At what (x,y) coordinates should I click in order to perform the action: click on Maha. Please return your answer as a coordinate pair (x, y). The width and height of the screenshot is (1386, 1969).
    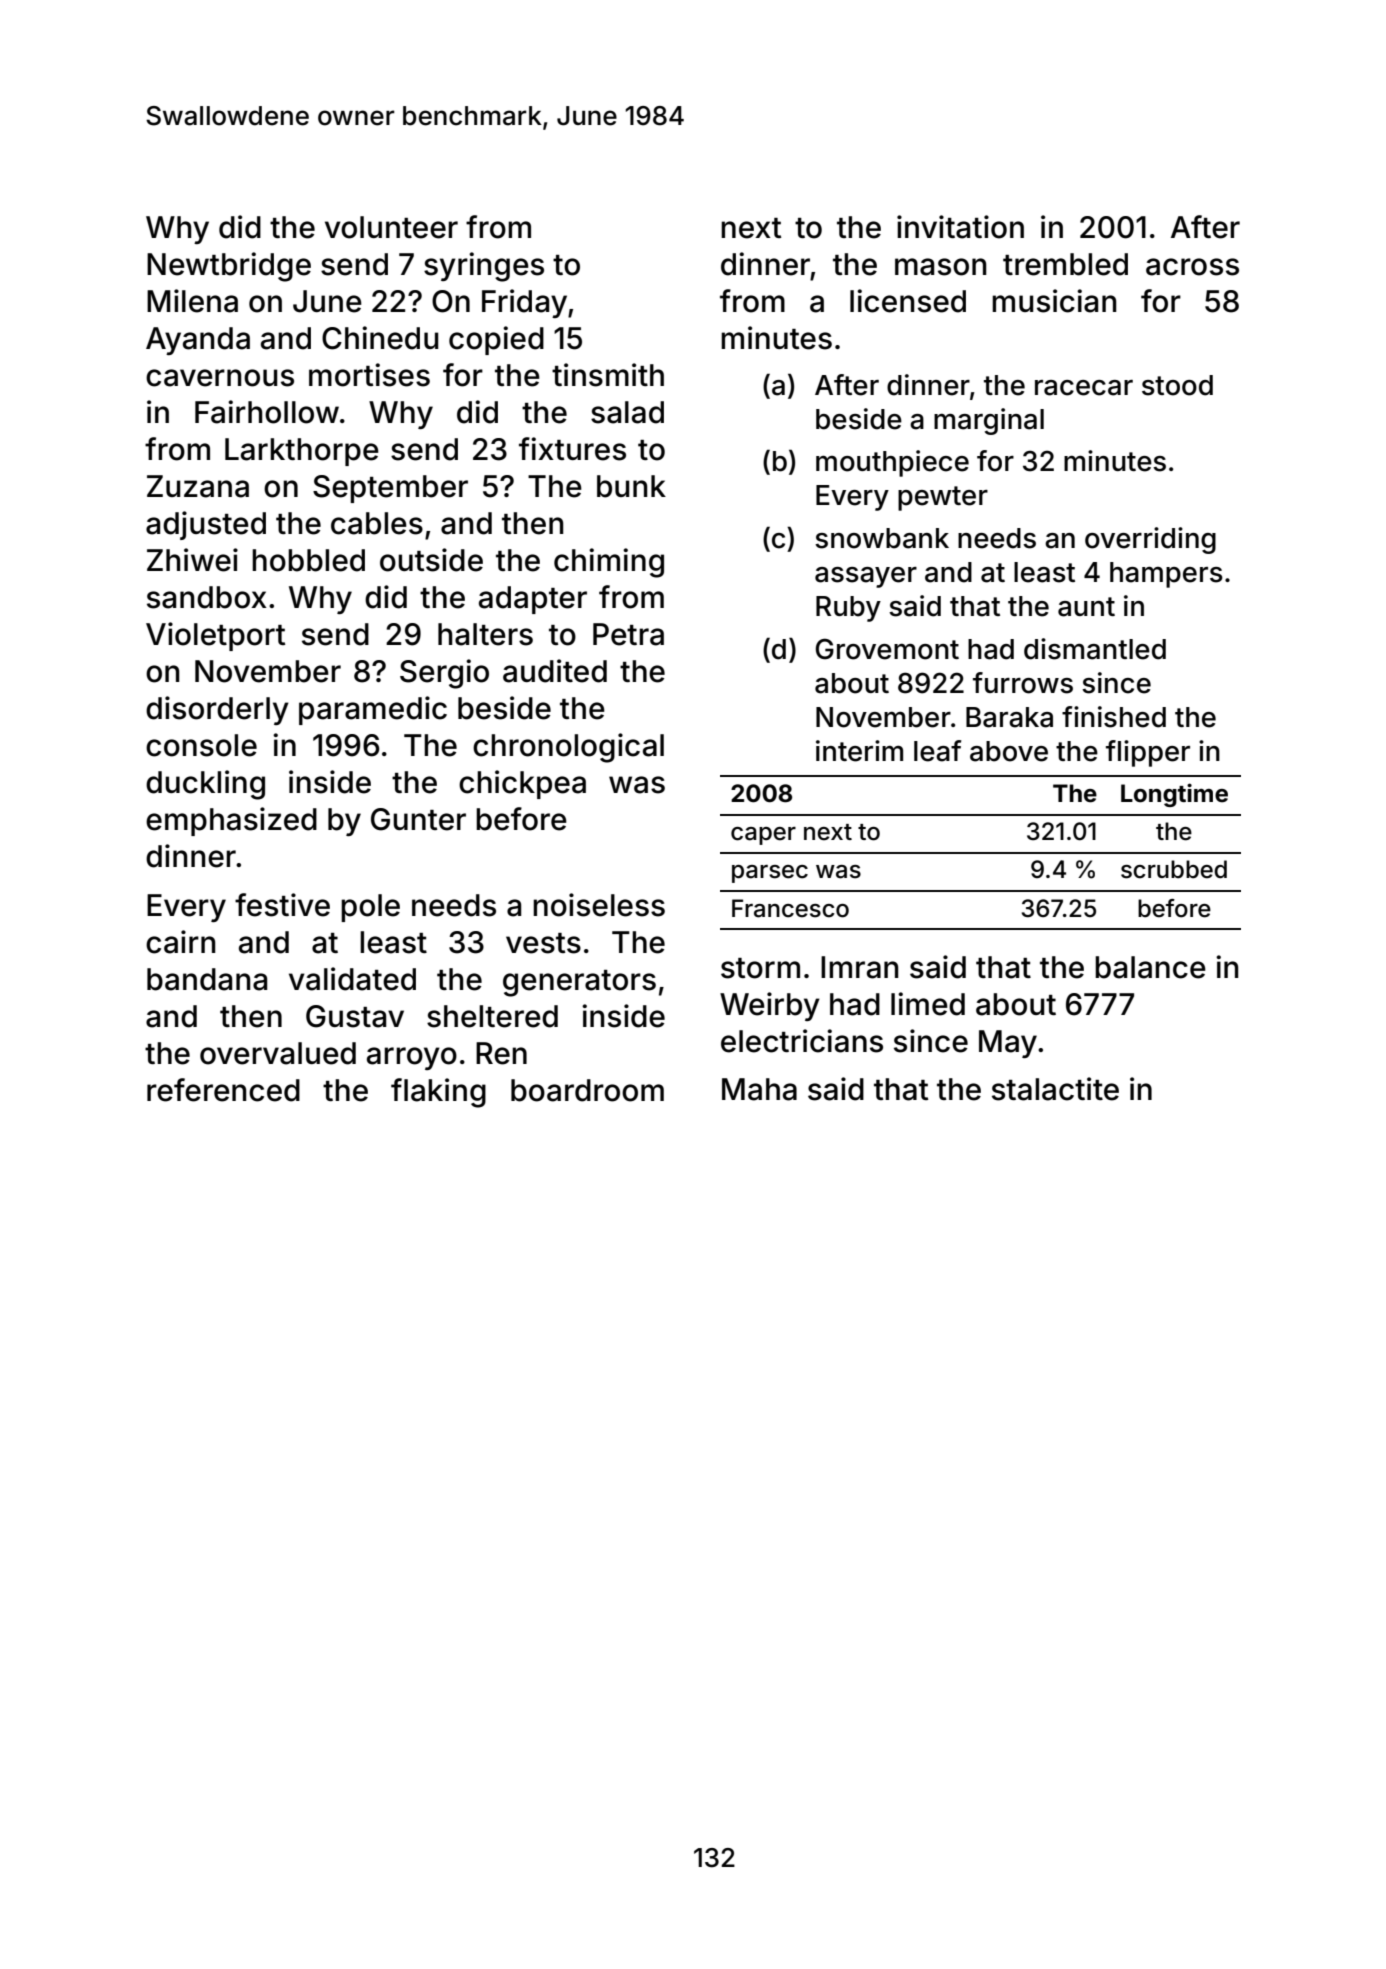
    Looking at the image, I should click on (759, 1089).
